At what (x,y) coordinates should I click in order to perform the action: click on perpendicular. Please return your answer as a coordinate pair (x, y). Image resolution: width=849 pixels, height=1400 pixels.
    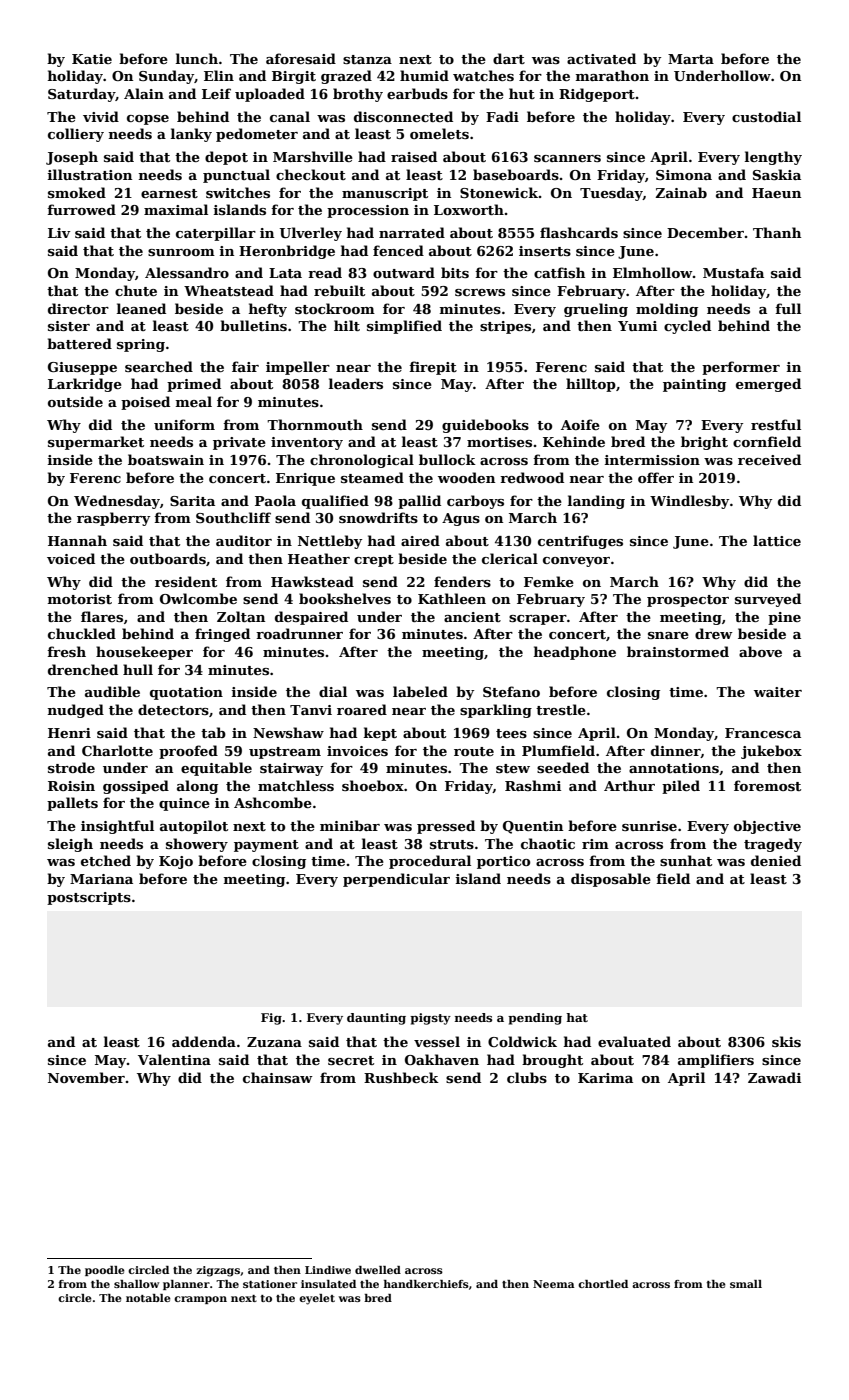
    Looking at the image, I should click on (396, 880).
